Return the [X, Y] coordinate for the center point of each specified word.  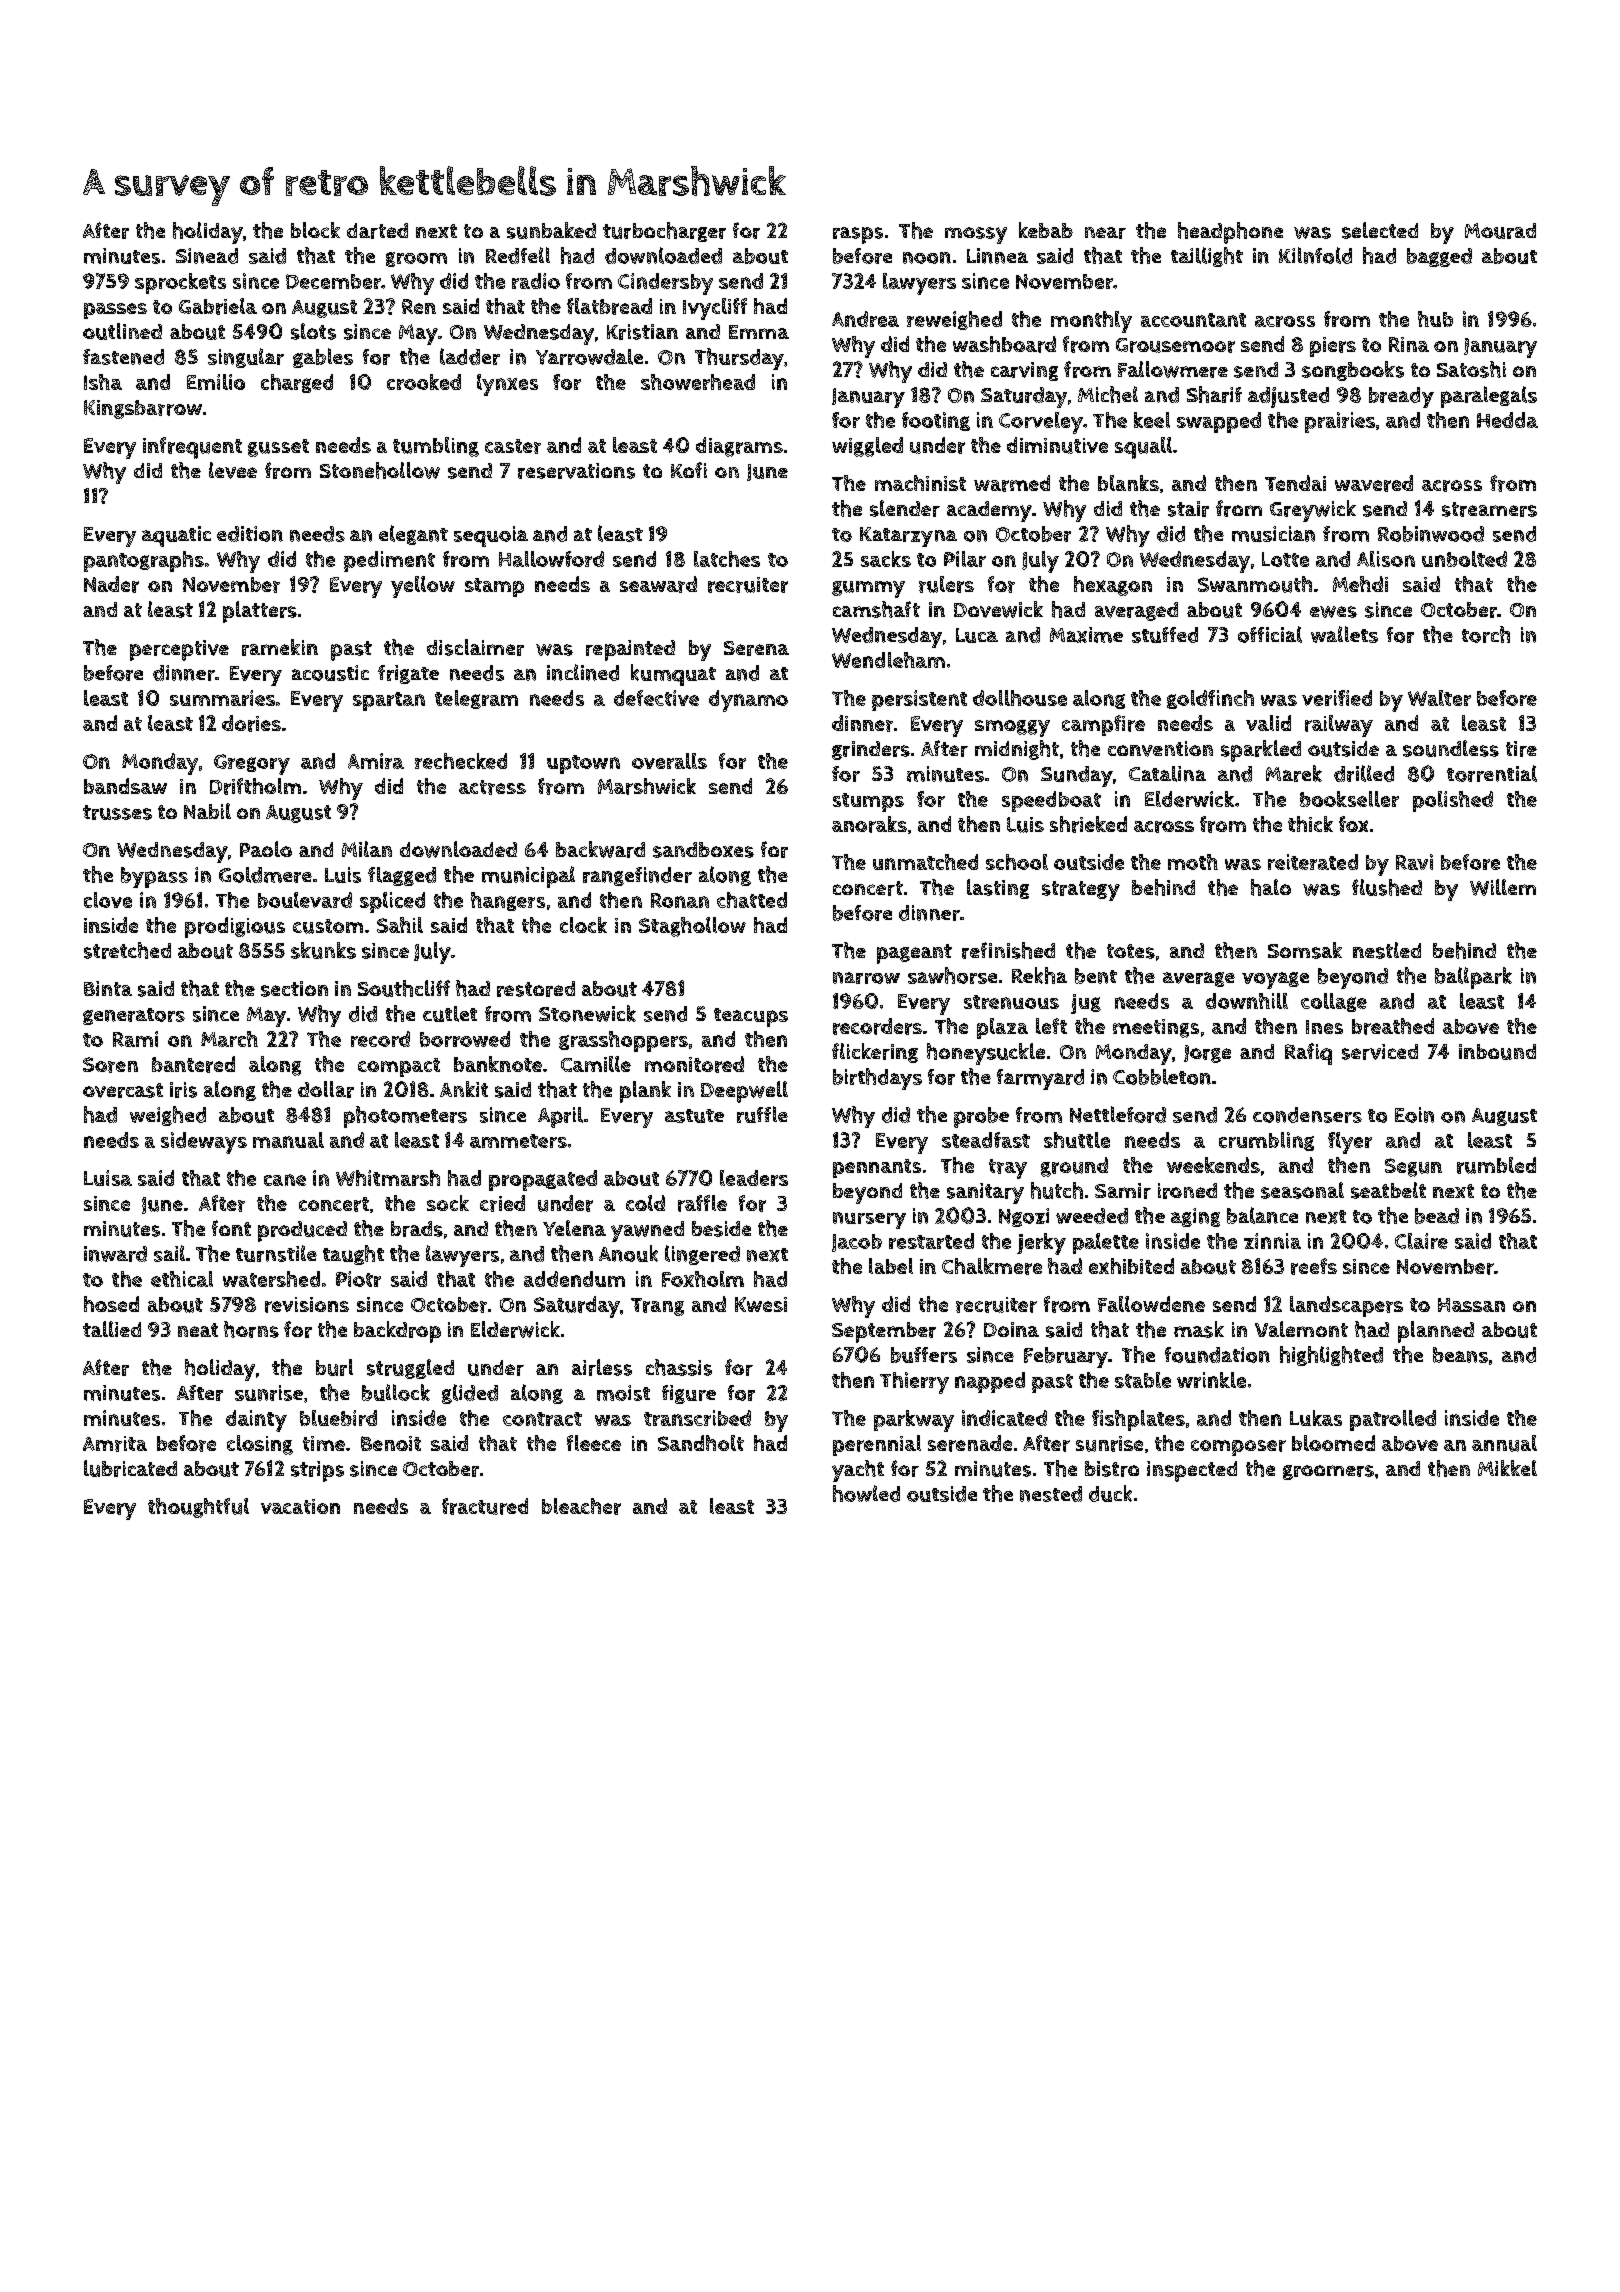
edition [250, 534]
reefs [1314, 1266]
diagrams [739, 447]
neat [198, 1330]
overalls [669, 761]
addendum [574, 1279]
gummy [868, 589]
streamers [1489, 509]
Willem [1503, 887]
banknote [498, 1064]
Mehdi [1360, 584]
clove [108, 900]
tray [1008, 1169]
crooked [424, 382]
